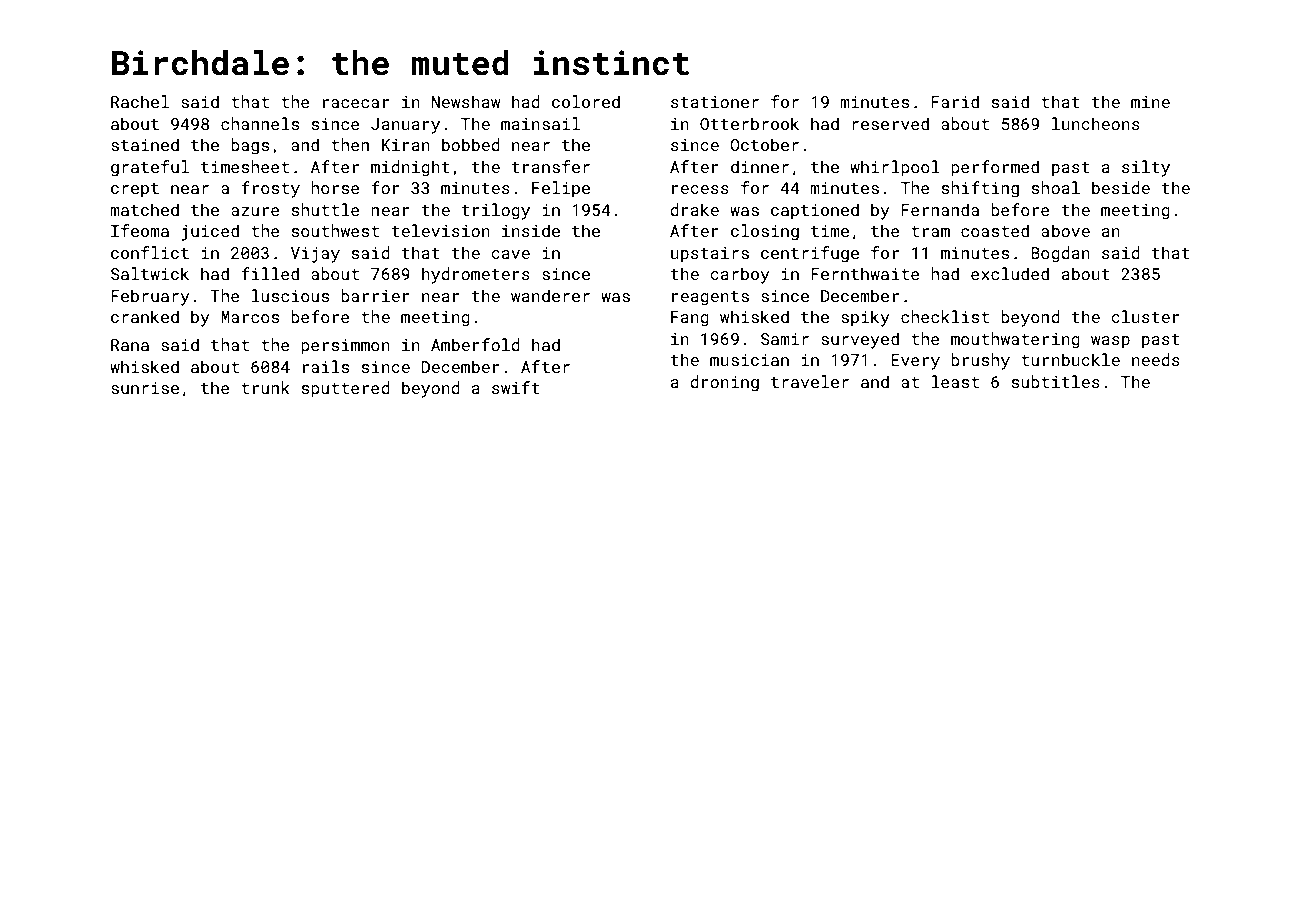 This page has height=924, width=1308. What do you see at coordinates (356, 103) in the page?
I see `racecar` at bounding box center [356, 103].
